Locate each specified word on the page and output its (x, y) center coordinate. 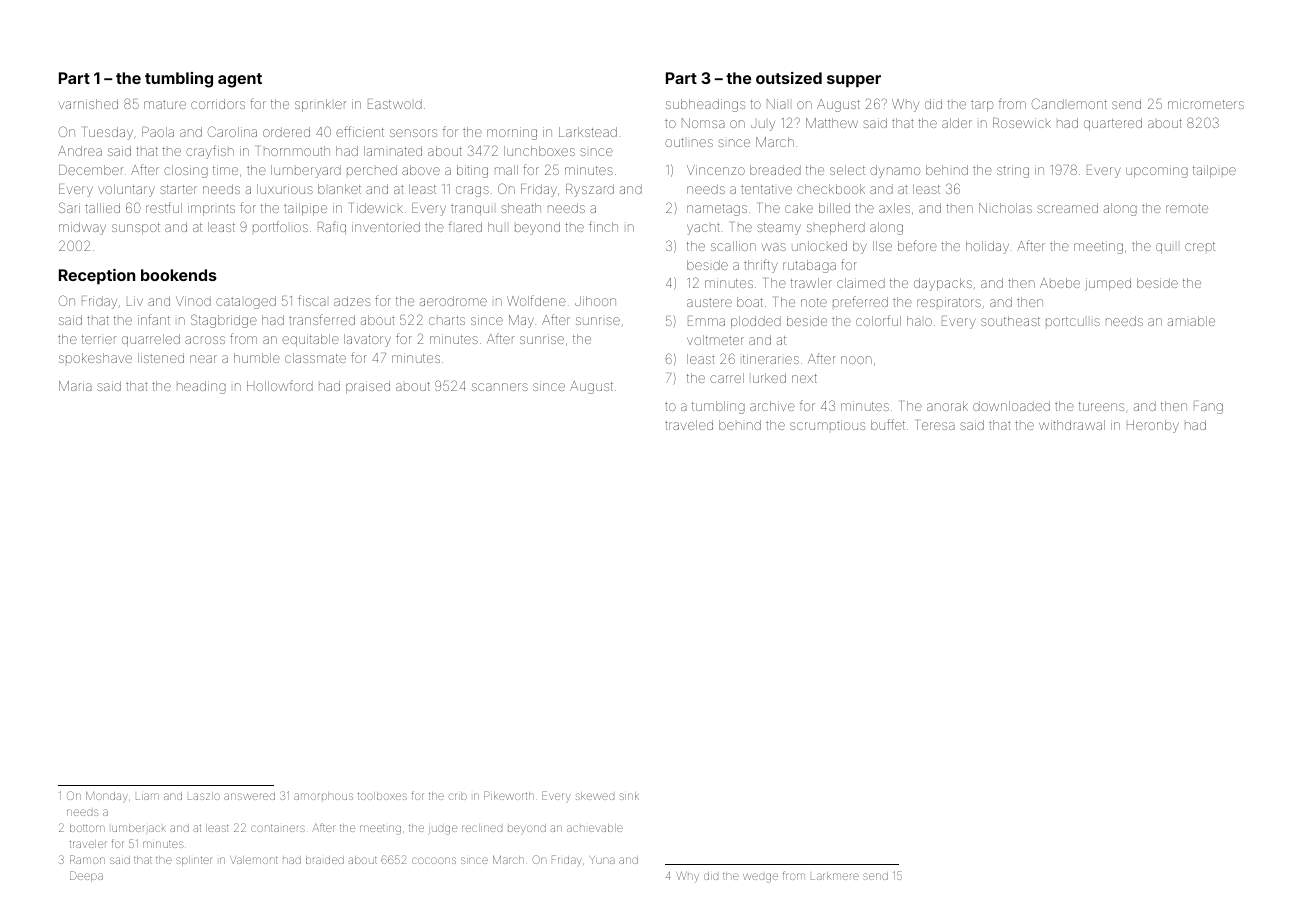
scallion (733, 246)
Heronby (1153, 426)
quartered (1113, 124)
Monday (107, 797)
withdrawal (1072, 425)
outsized (789, 78)
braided (325, 860)
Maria (75, 386)
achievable (595, 828)
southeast (1010, 321)
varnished (88, 104)
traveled (689, 425)
